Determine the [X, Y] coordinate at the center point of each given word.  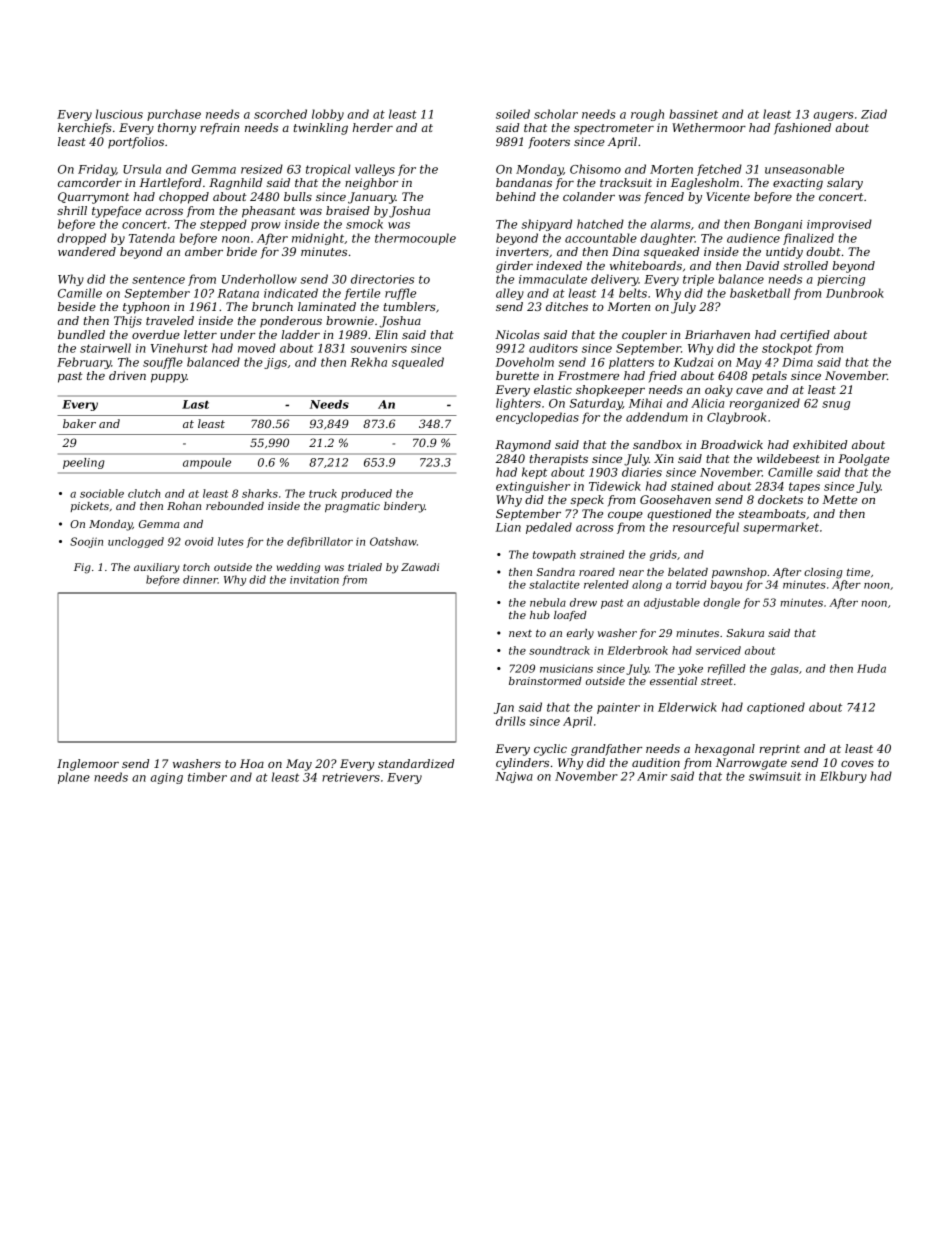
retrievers [351, 777]
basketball [760, 293]
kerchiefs [85, 129]
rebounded [235, 506]
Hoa [252, 763]
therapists [559, 460]
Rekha [369, 362]
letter [200, 334]
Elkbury [843, 777]
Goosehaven [675, 499]
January [372, 198]
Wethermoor [709, 127]
